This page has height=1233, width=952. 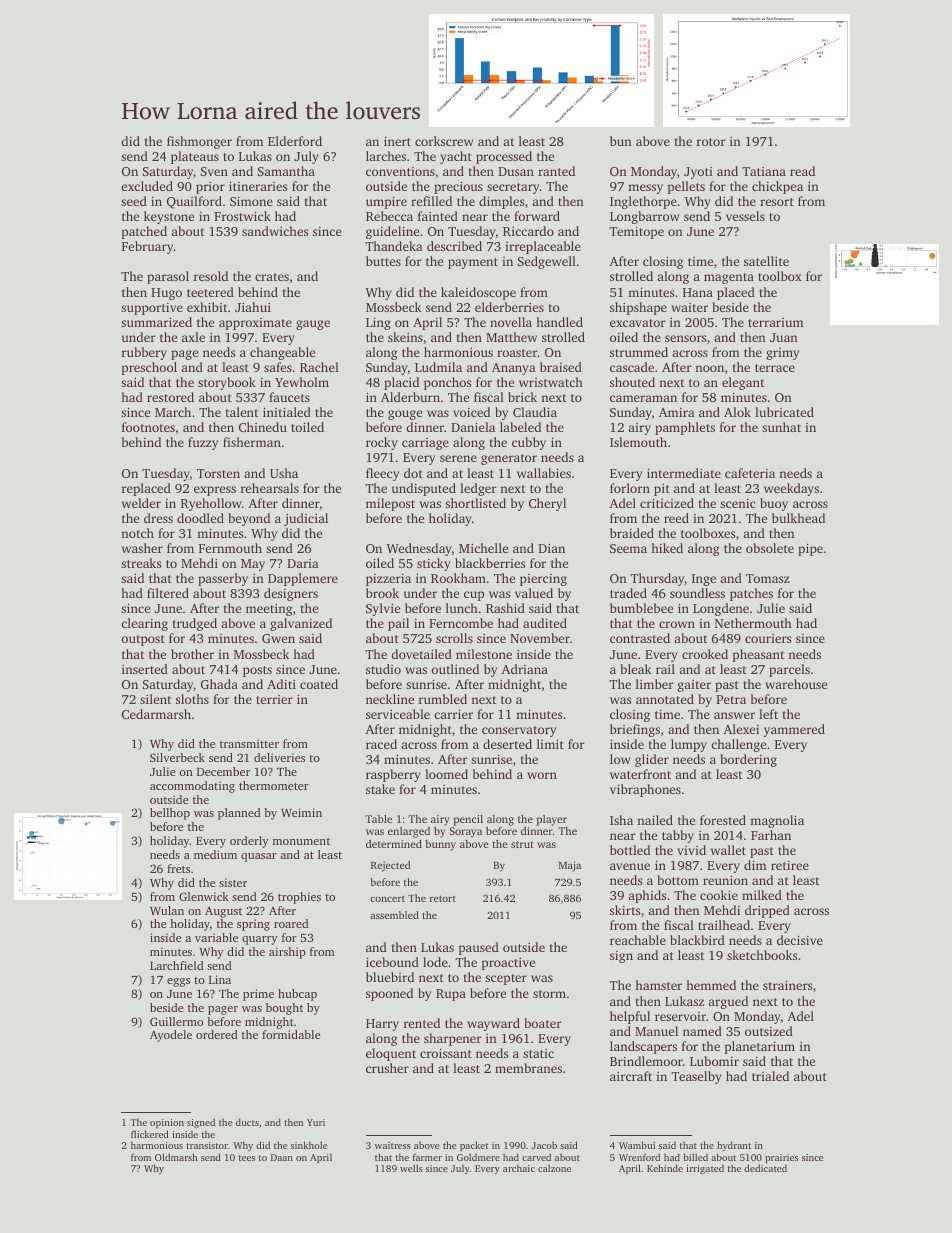 I want to click on calzone, so click(x=554, y=1168).
